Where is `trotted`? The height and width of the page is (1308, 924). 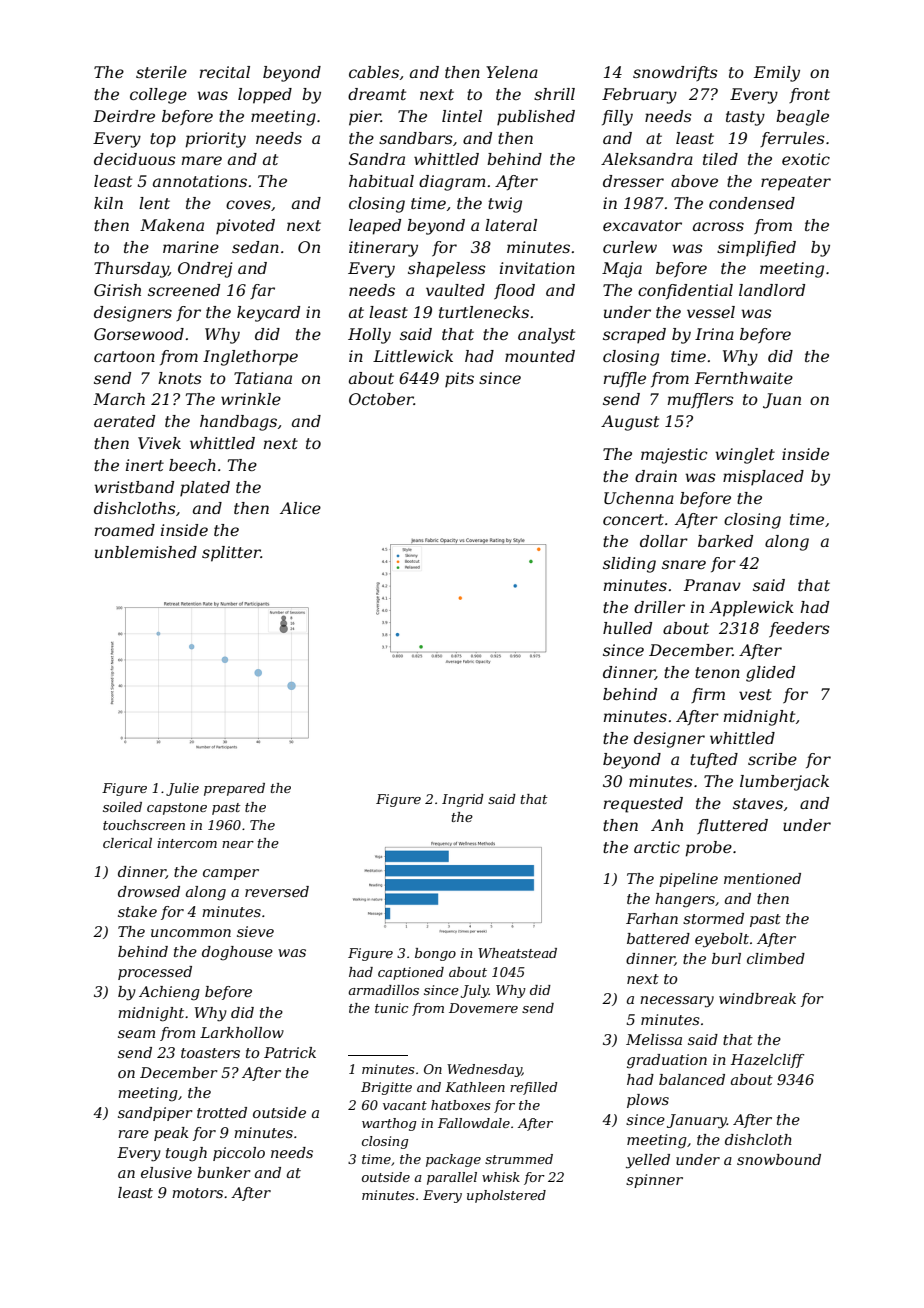
trotted is located at coordinates (222, 1112).
